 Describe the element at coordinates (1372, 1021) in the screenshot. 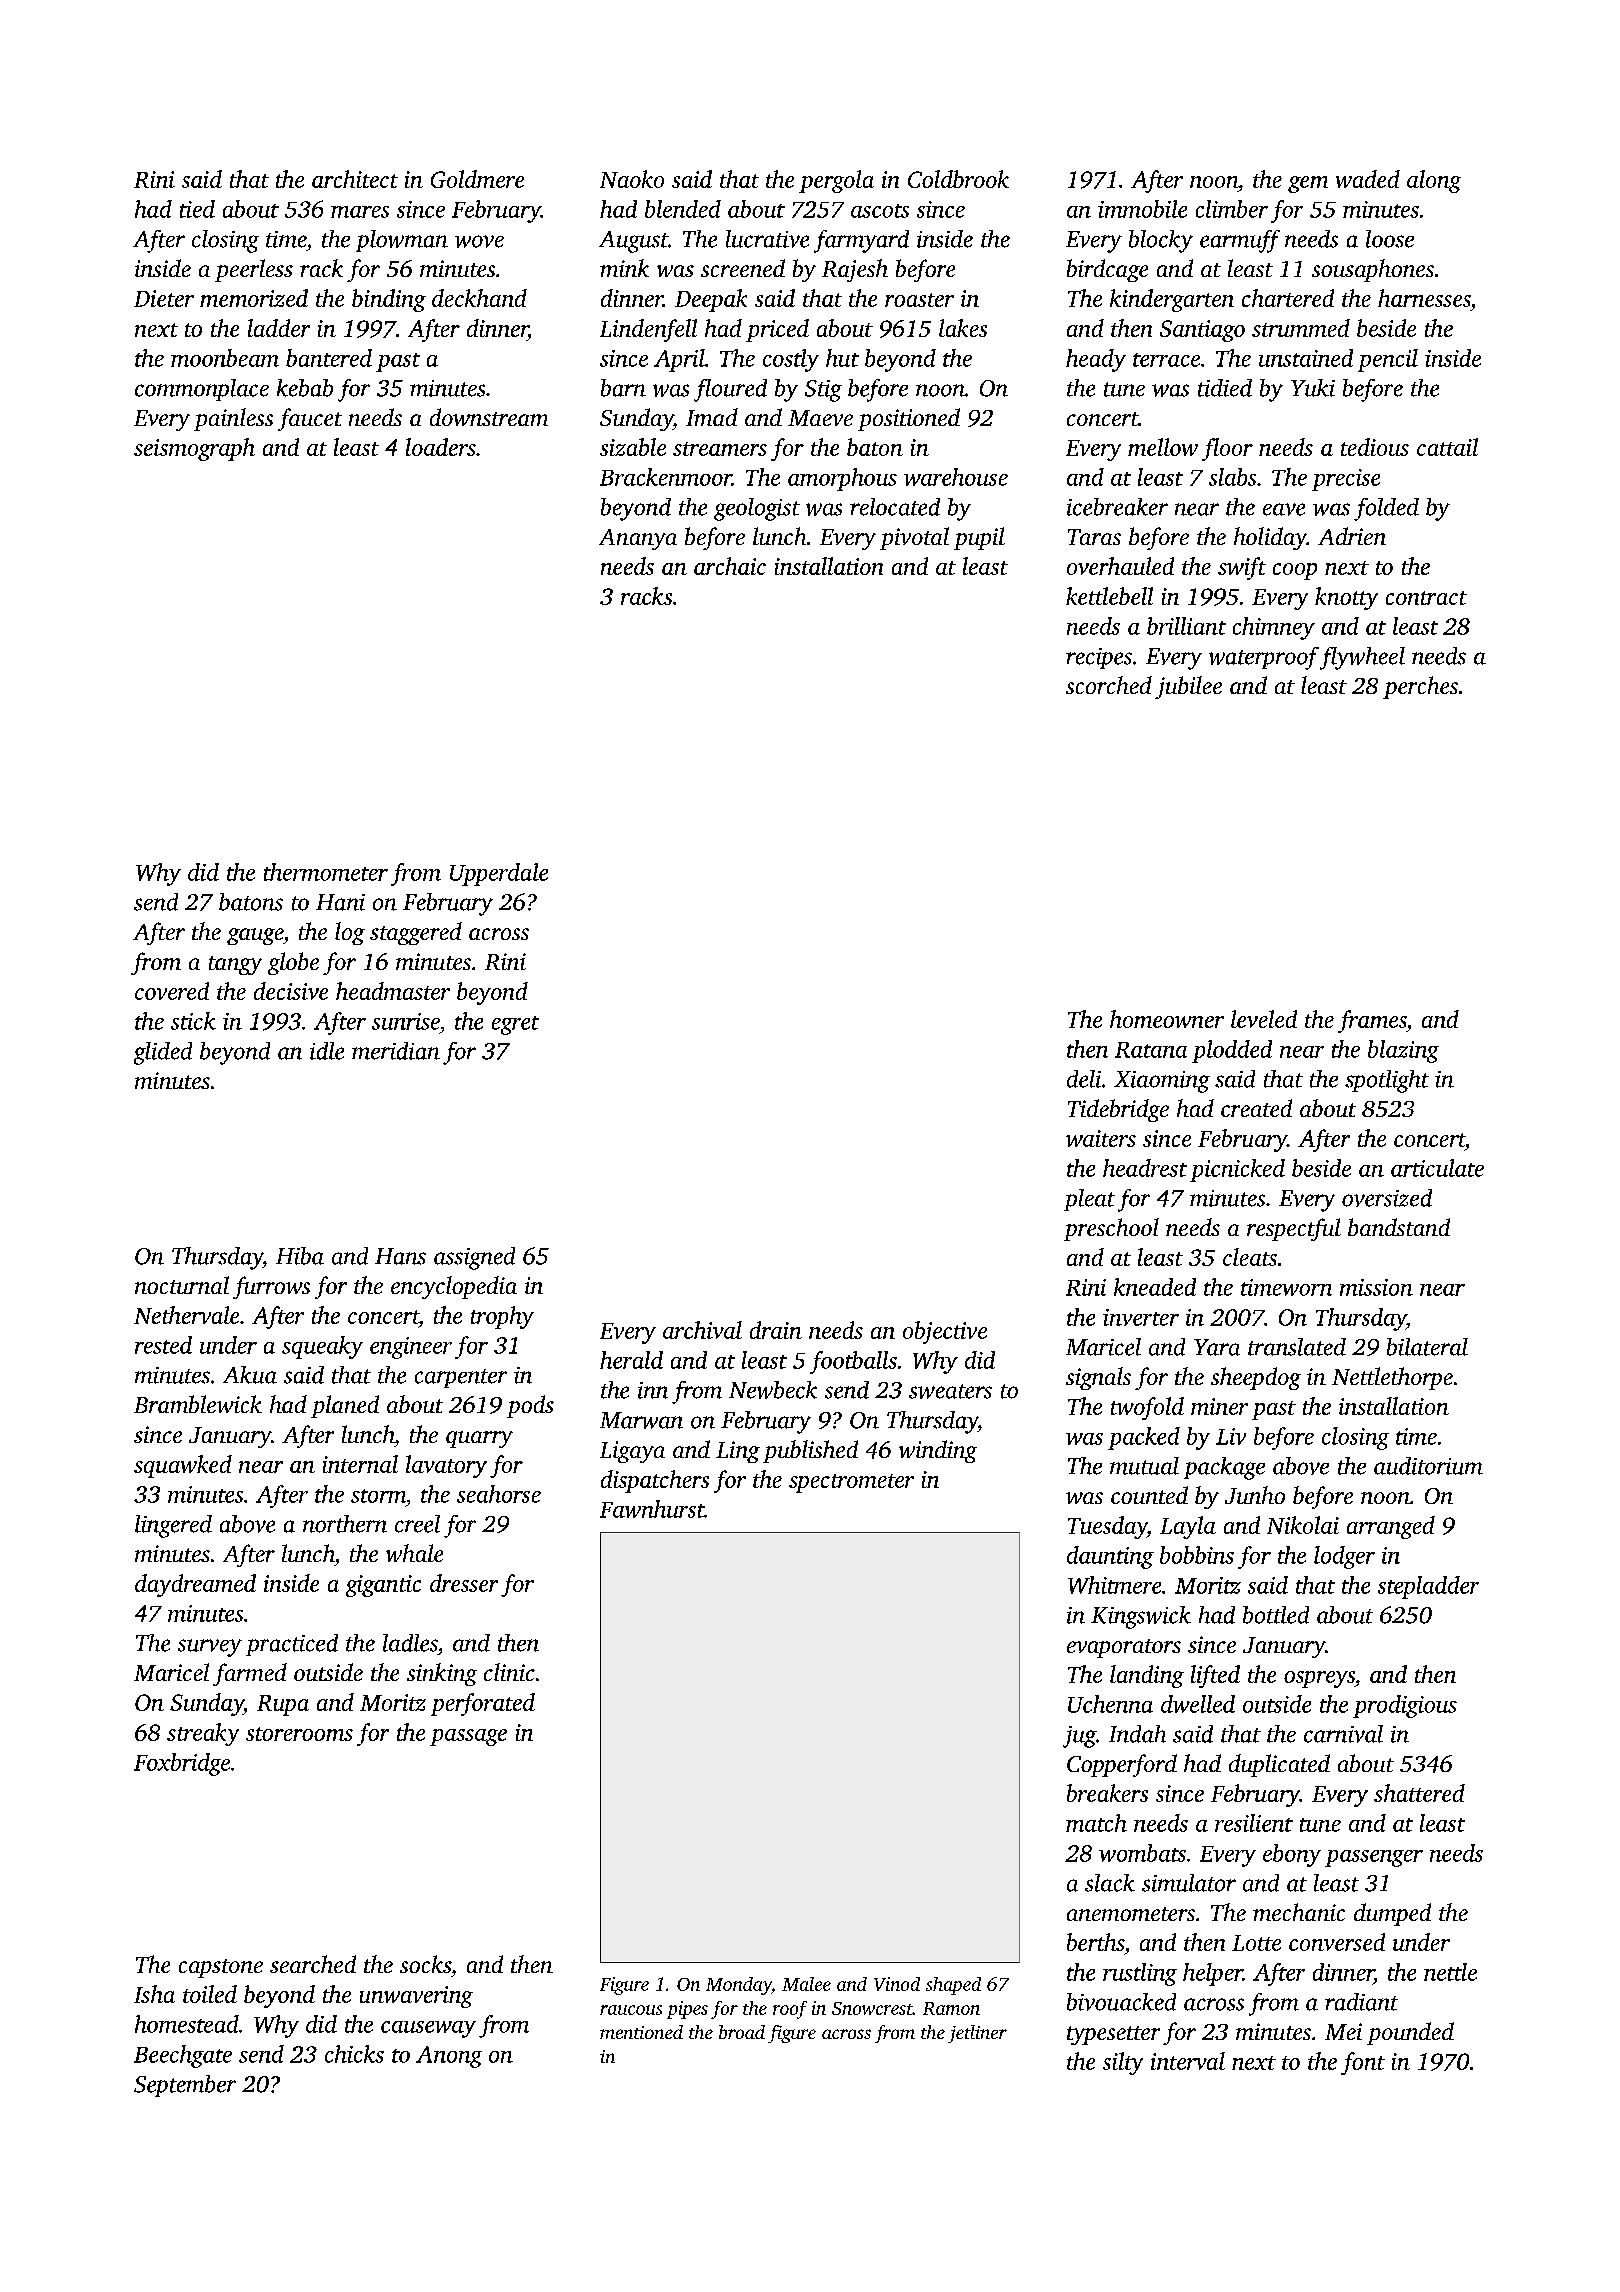

I see `frames` at that location.
